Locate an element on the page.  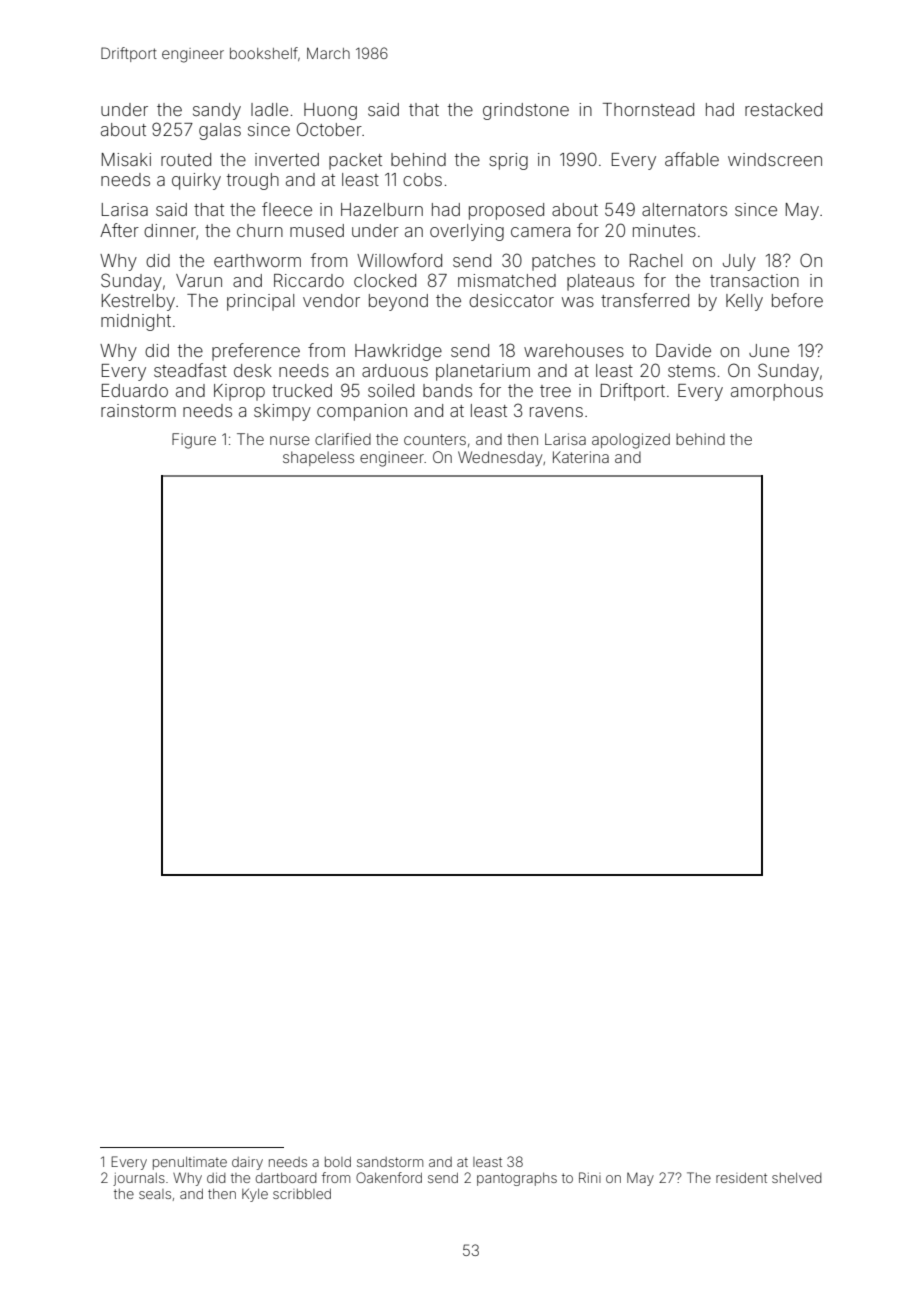
Huong is located at coordinates (330, 111).
